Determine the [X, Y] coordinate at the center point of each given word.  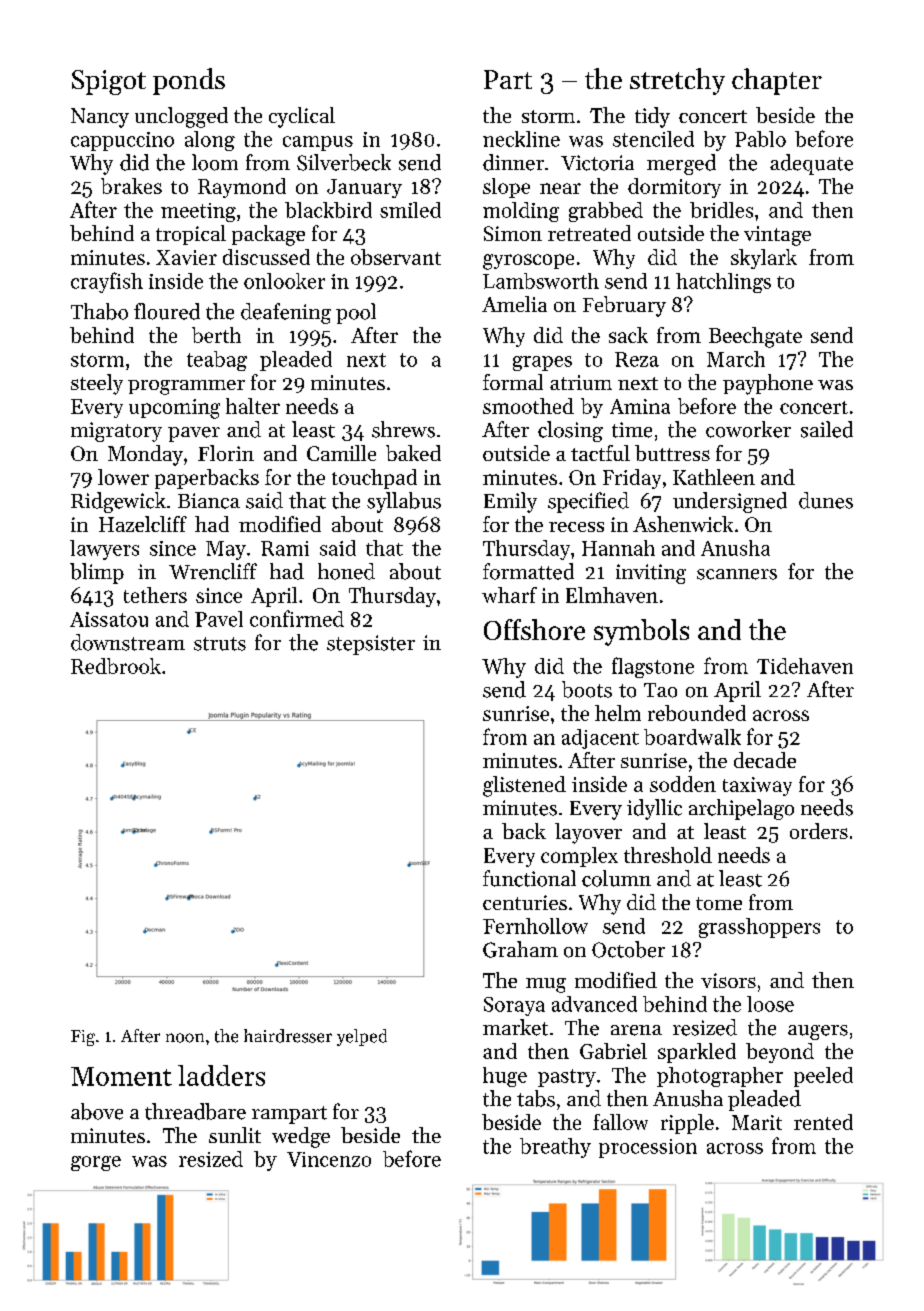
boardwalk [692, 737]
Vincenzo [329, 1159]
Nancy [100, 118]
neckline [521, 139]
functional [529, 878]
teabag [217, 361]
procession [648, 1148]
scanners [737, 574]
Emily [510, 502]
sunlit [235, 1135]
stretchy [677, 81]
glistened [524, 786]
